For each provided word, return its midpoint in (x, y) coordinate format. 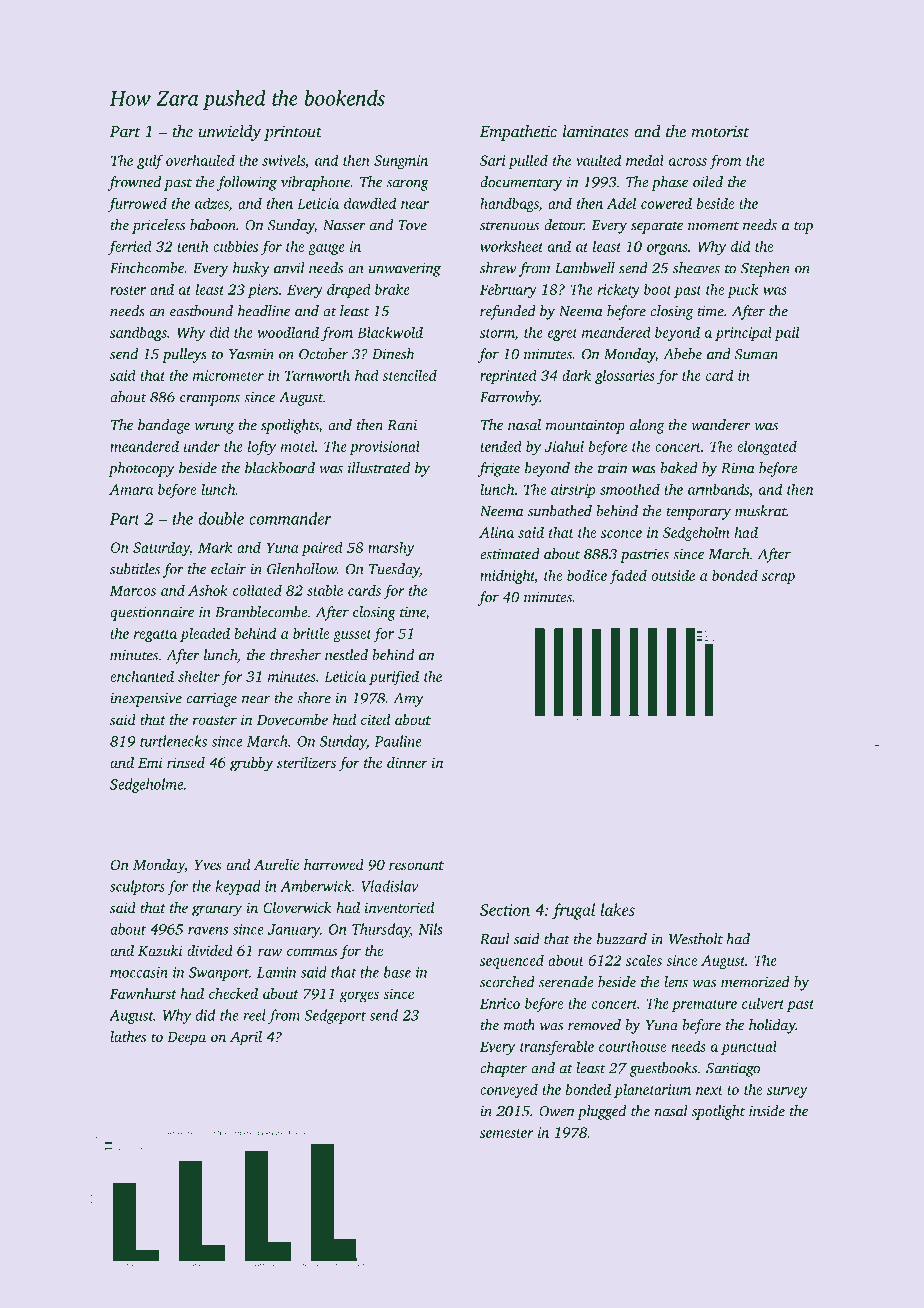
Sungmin (401, 162)
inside (767, 1111)
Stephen (765, 269)
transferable (557, 1047)
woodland (288, 332)
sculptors (137, 887)
